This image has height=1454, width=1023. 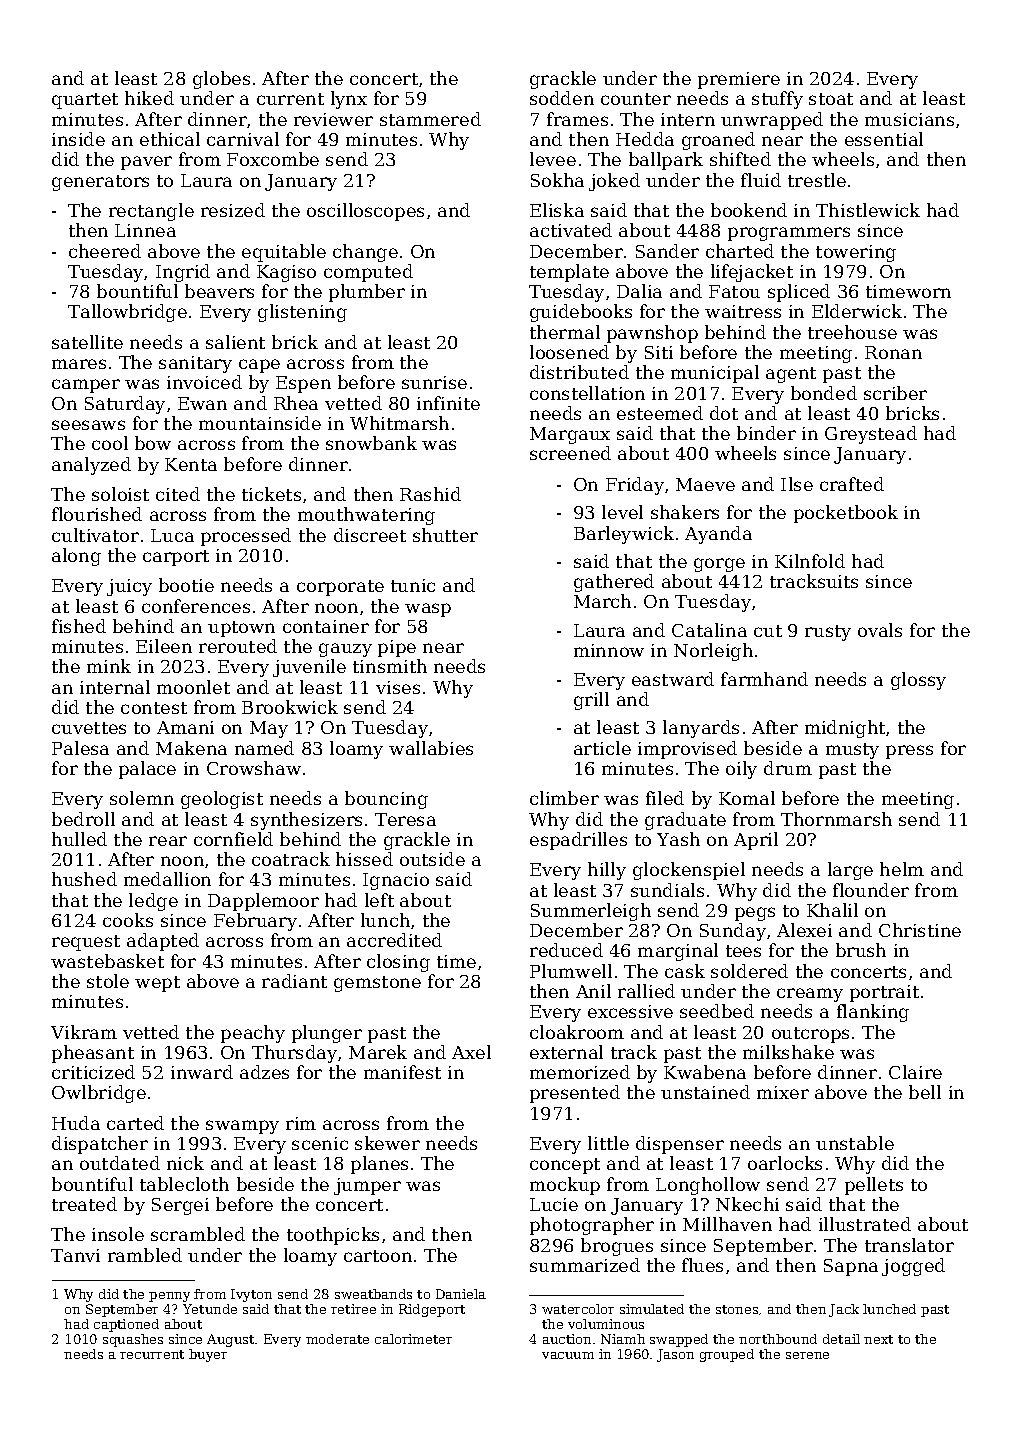 I want to click on premiere, so click(x=739, y=80).
